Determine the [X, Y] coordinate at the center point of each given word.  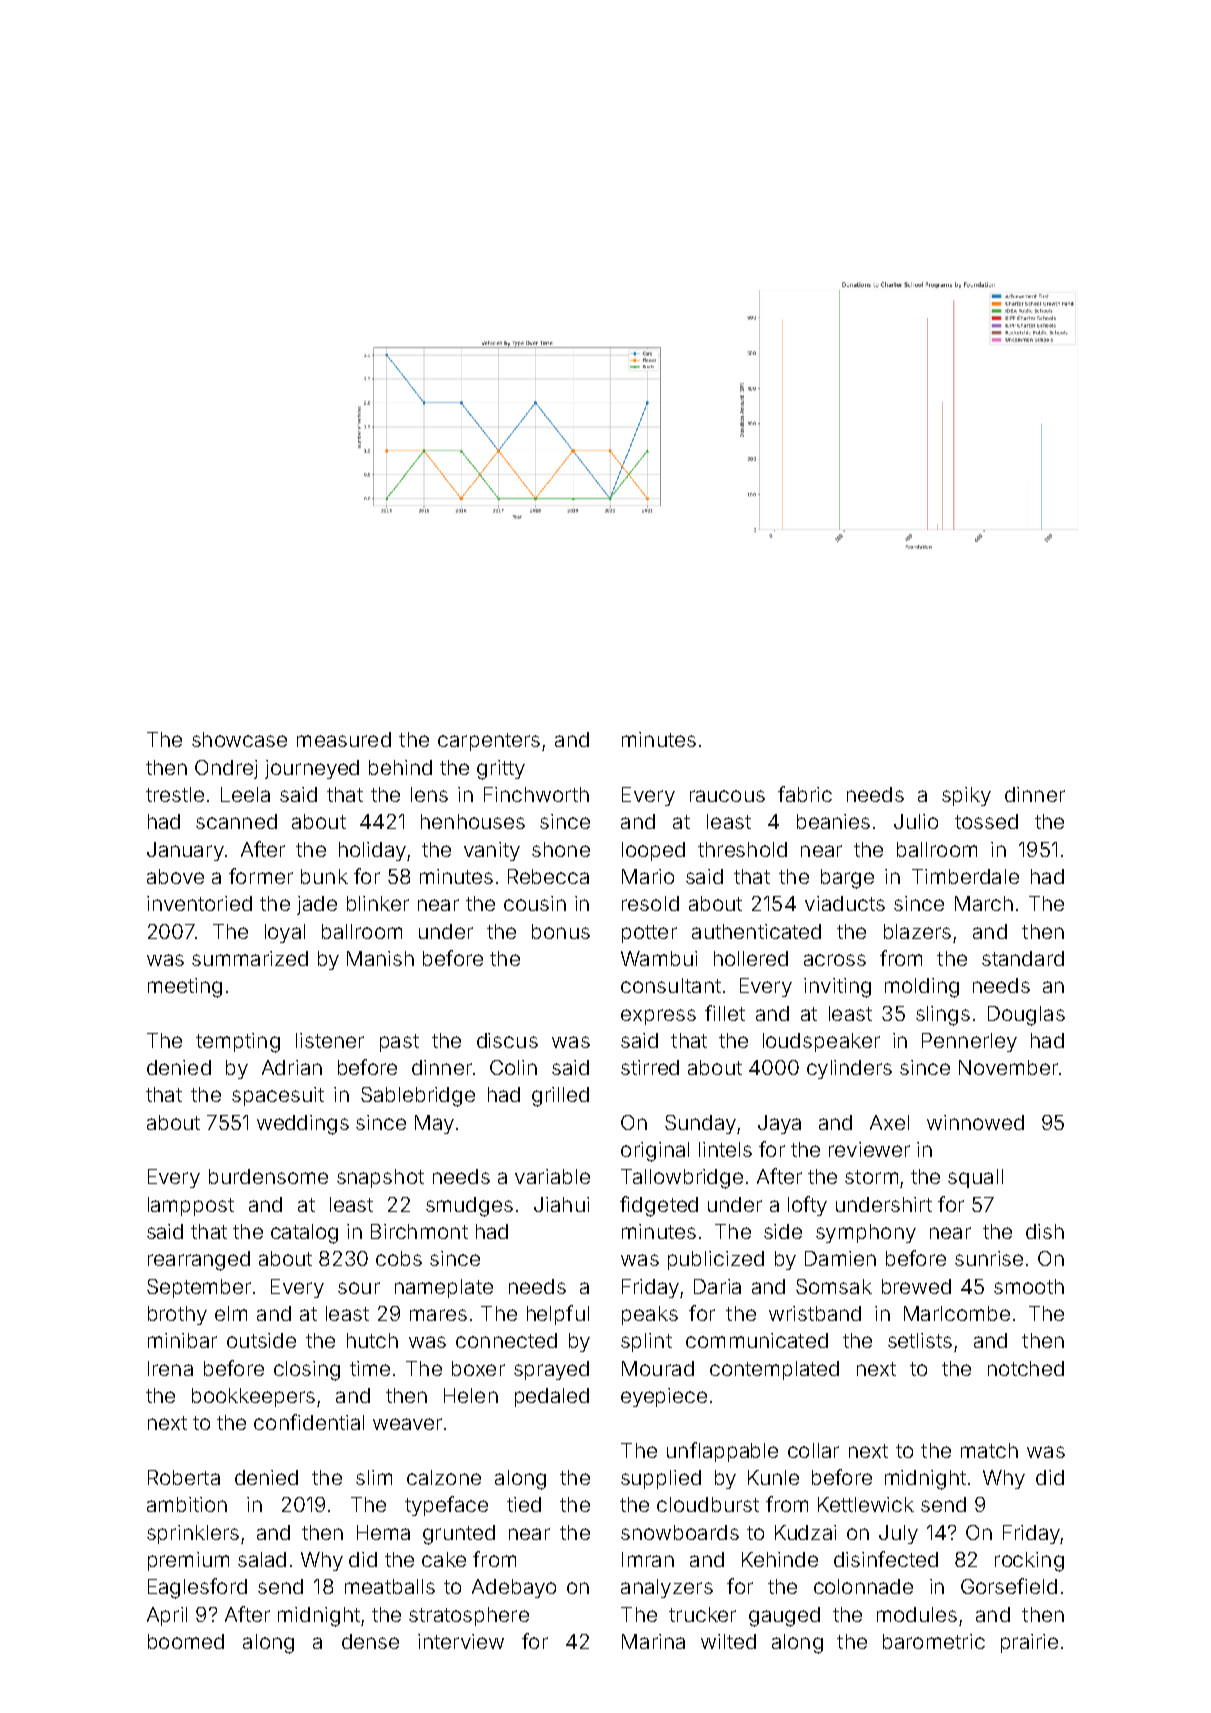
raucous [727, 796]
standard [1023, 958]
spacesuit [278, 1096]
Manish [380, 958]
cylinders [849, 1069]
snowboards [680, 1532]
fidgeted [659, 1206]
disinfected [886, 1559]
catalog [304, 1234]
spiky [966, 796]
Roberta [184, 1477]
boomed [186, 1641]
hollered [751, 958]
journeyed [312, 769]
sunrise [989, 1258]
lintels [725, 1149]
